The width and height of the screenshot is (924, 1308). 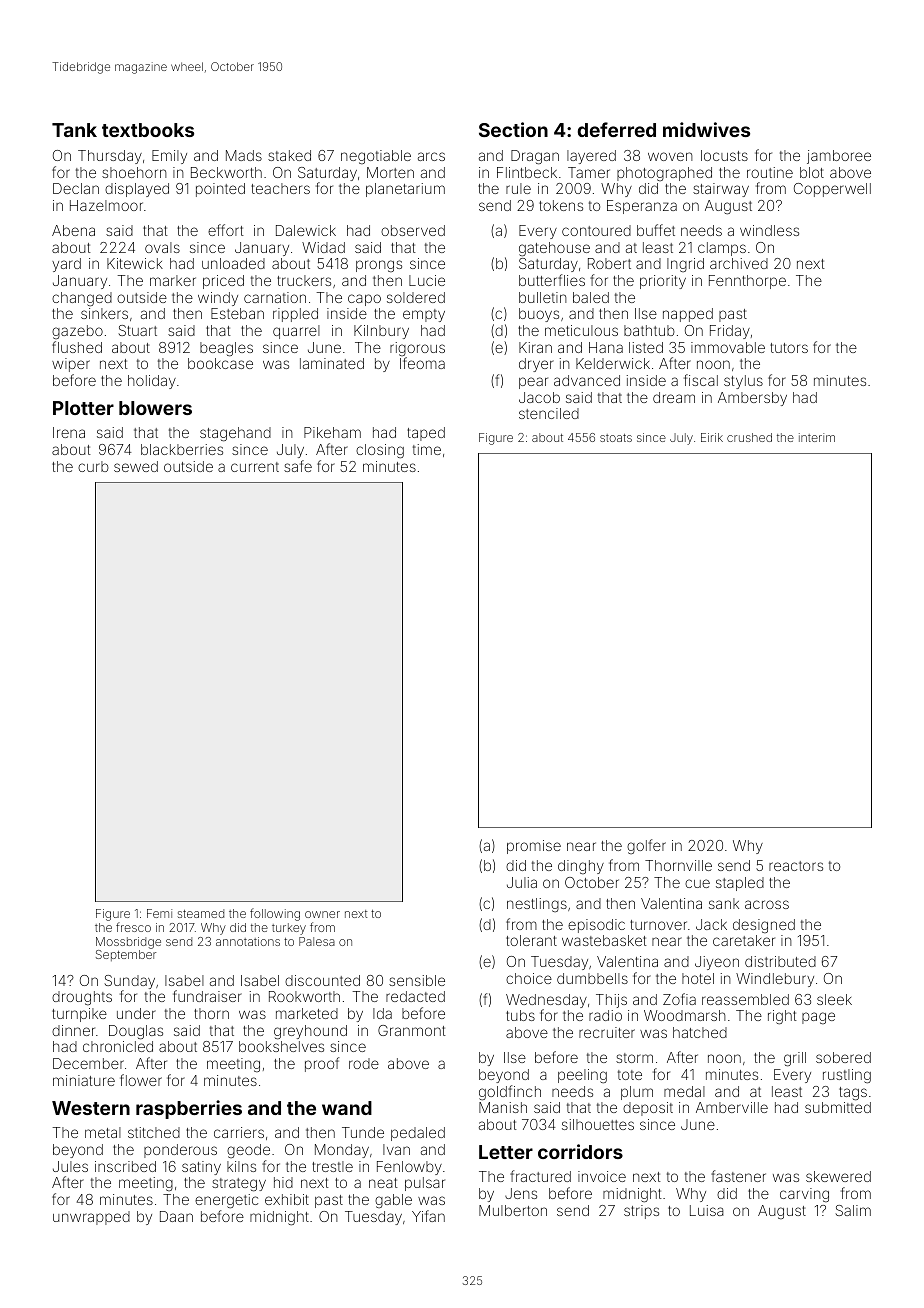 I want to click on midwives, so click(x=706, y=129).
